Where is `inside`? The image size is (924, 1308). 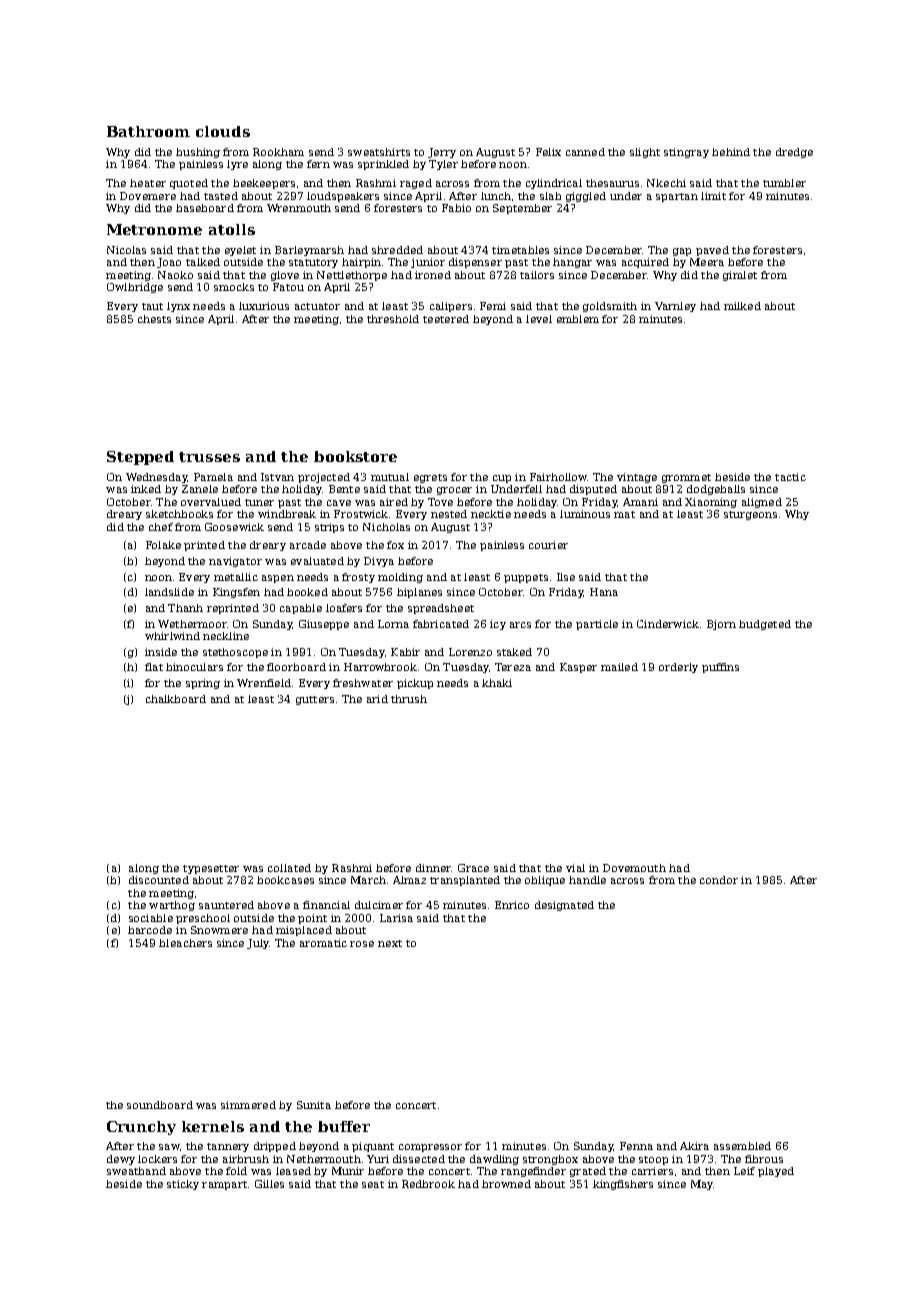 inside is located at coordinates (161, 652).
